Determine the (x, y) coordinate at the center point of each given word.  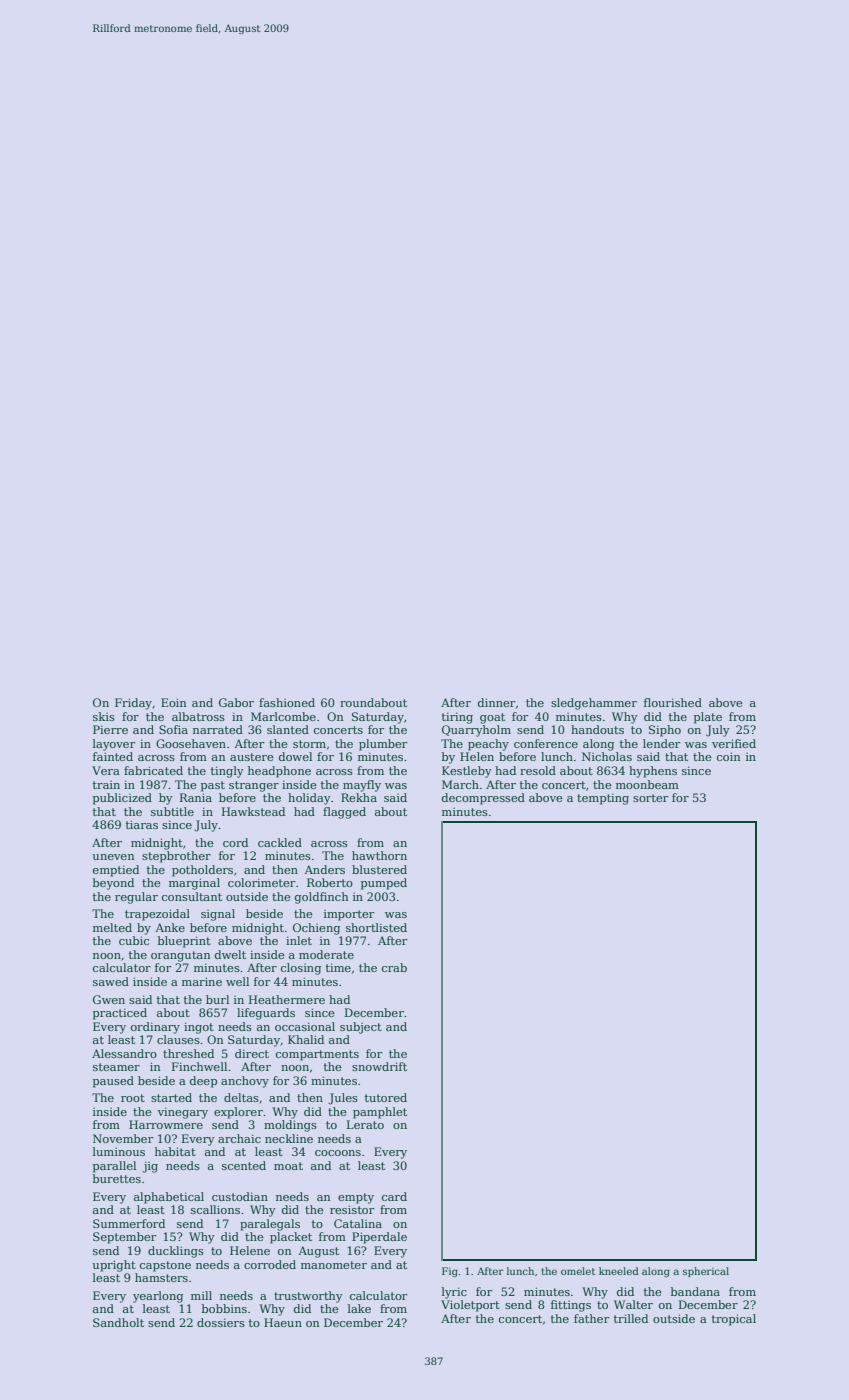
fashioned (287, 702)
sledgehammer (594, 704)
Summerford (129, 1223)
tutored (386, 1097)
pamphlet (380, 1113)
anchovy (245, 1082)
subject (361, 1028)
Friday (133, 704)
